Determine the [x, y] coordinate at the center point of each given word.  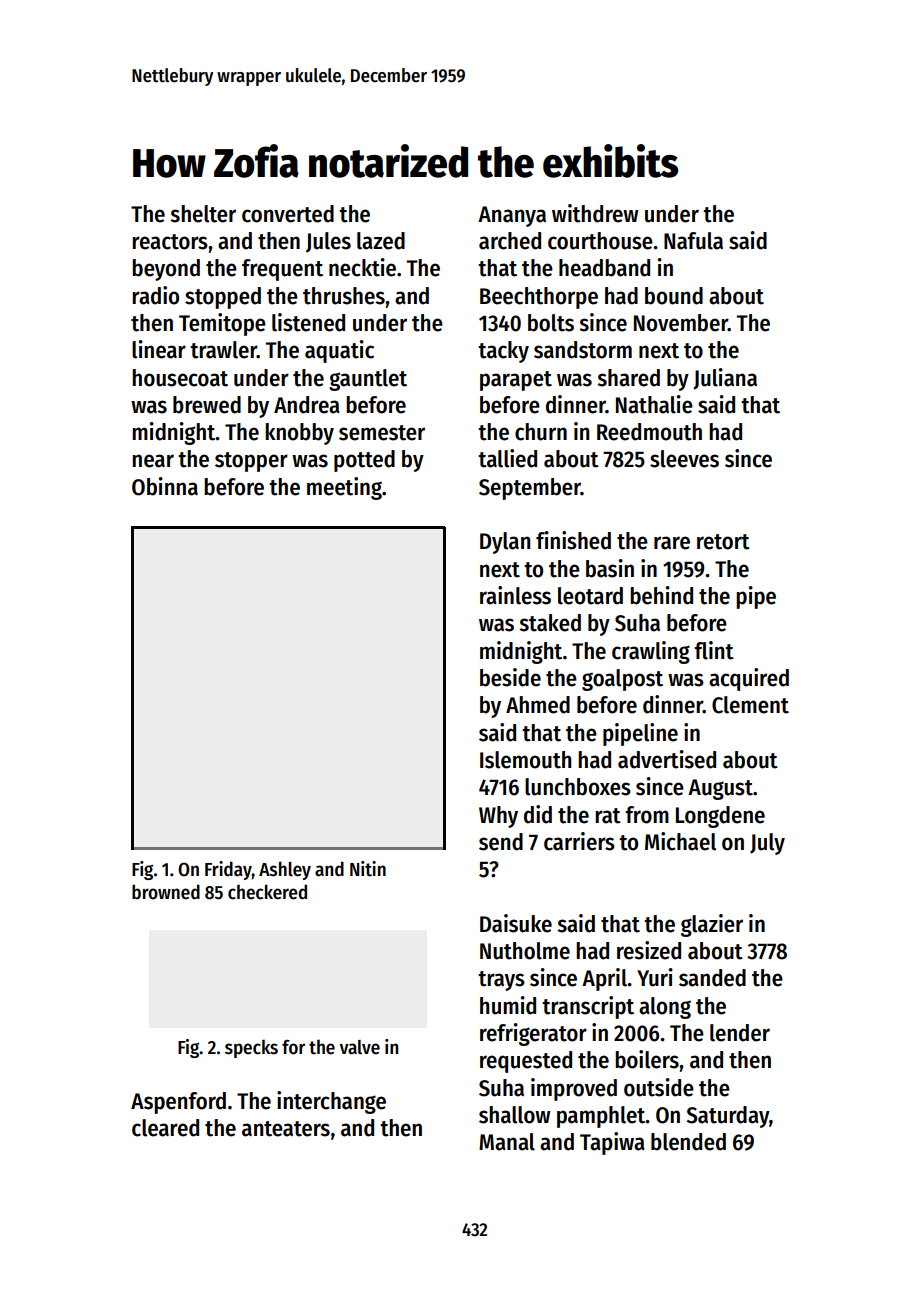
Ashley [285, 870]
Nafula [693, 241]
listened [308, 322]
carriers [579, 841]
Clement [750, 705]
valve [360, 1047]
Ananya [512, 216]
